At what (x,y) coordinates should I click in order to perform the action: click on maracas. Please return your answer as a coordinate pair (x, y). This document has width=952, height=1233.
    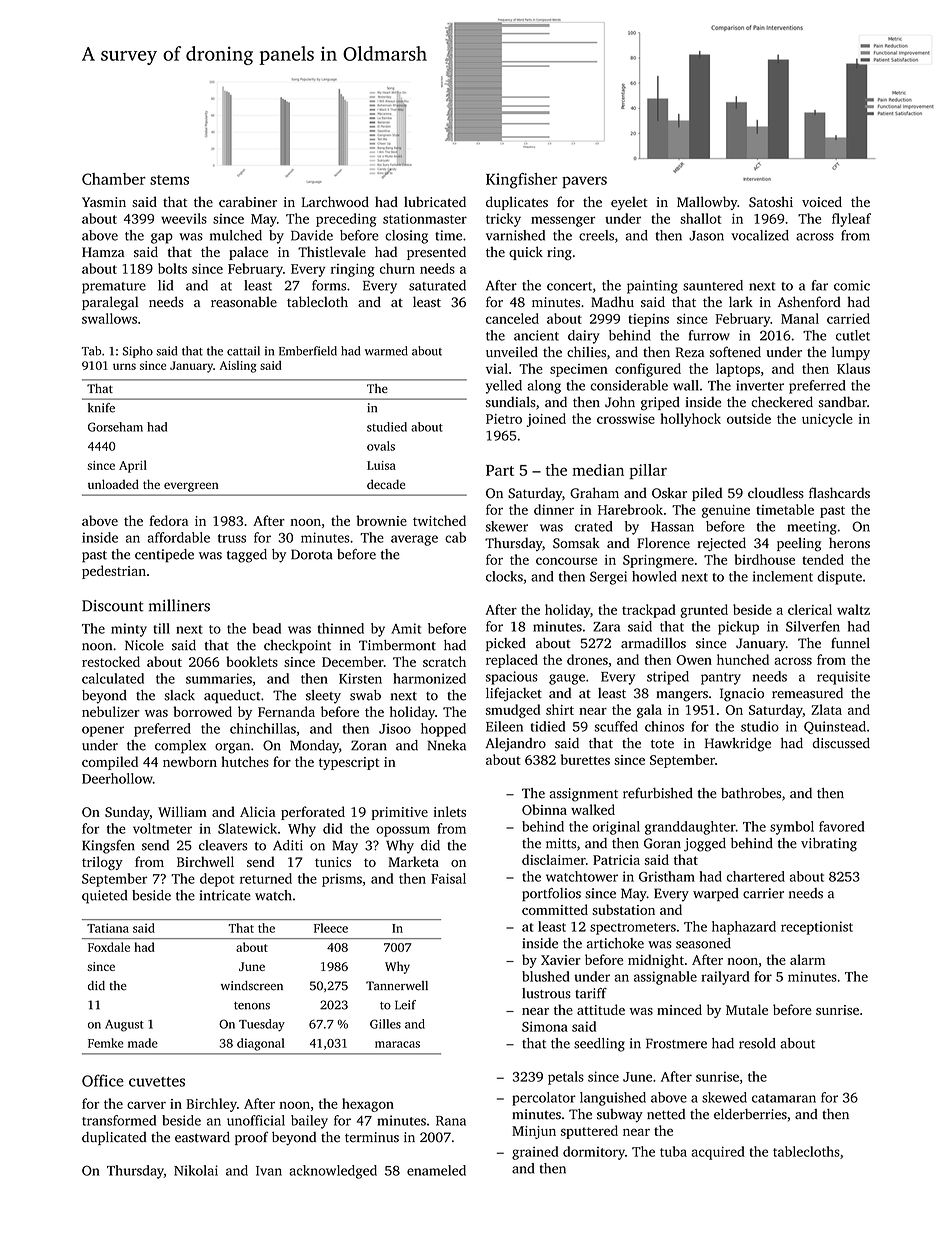
    Looking at the image, I should click on (397, 1044).
